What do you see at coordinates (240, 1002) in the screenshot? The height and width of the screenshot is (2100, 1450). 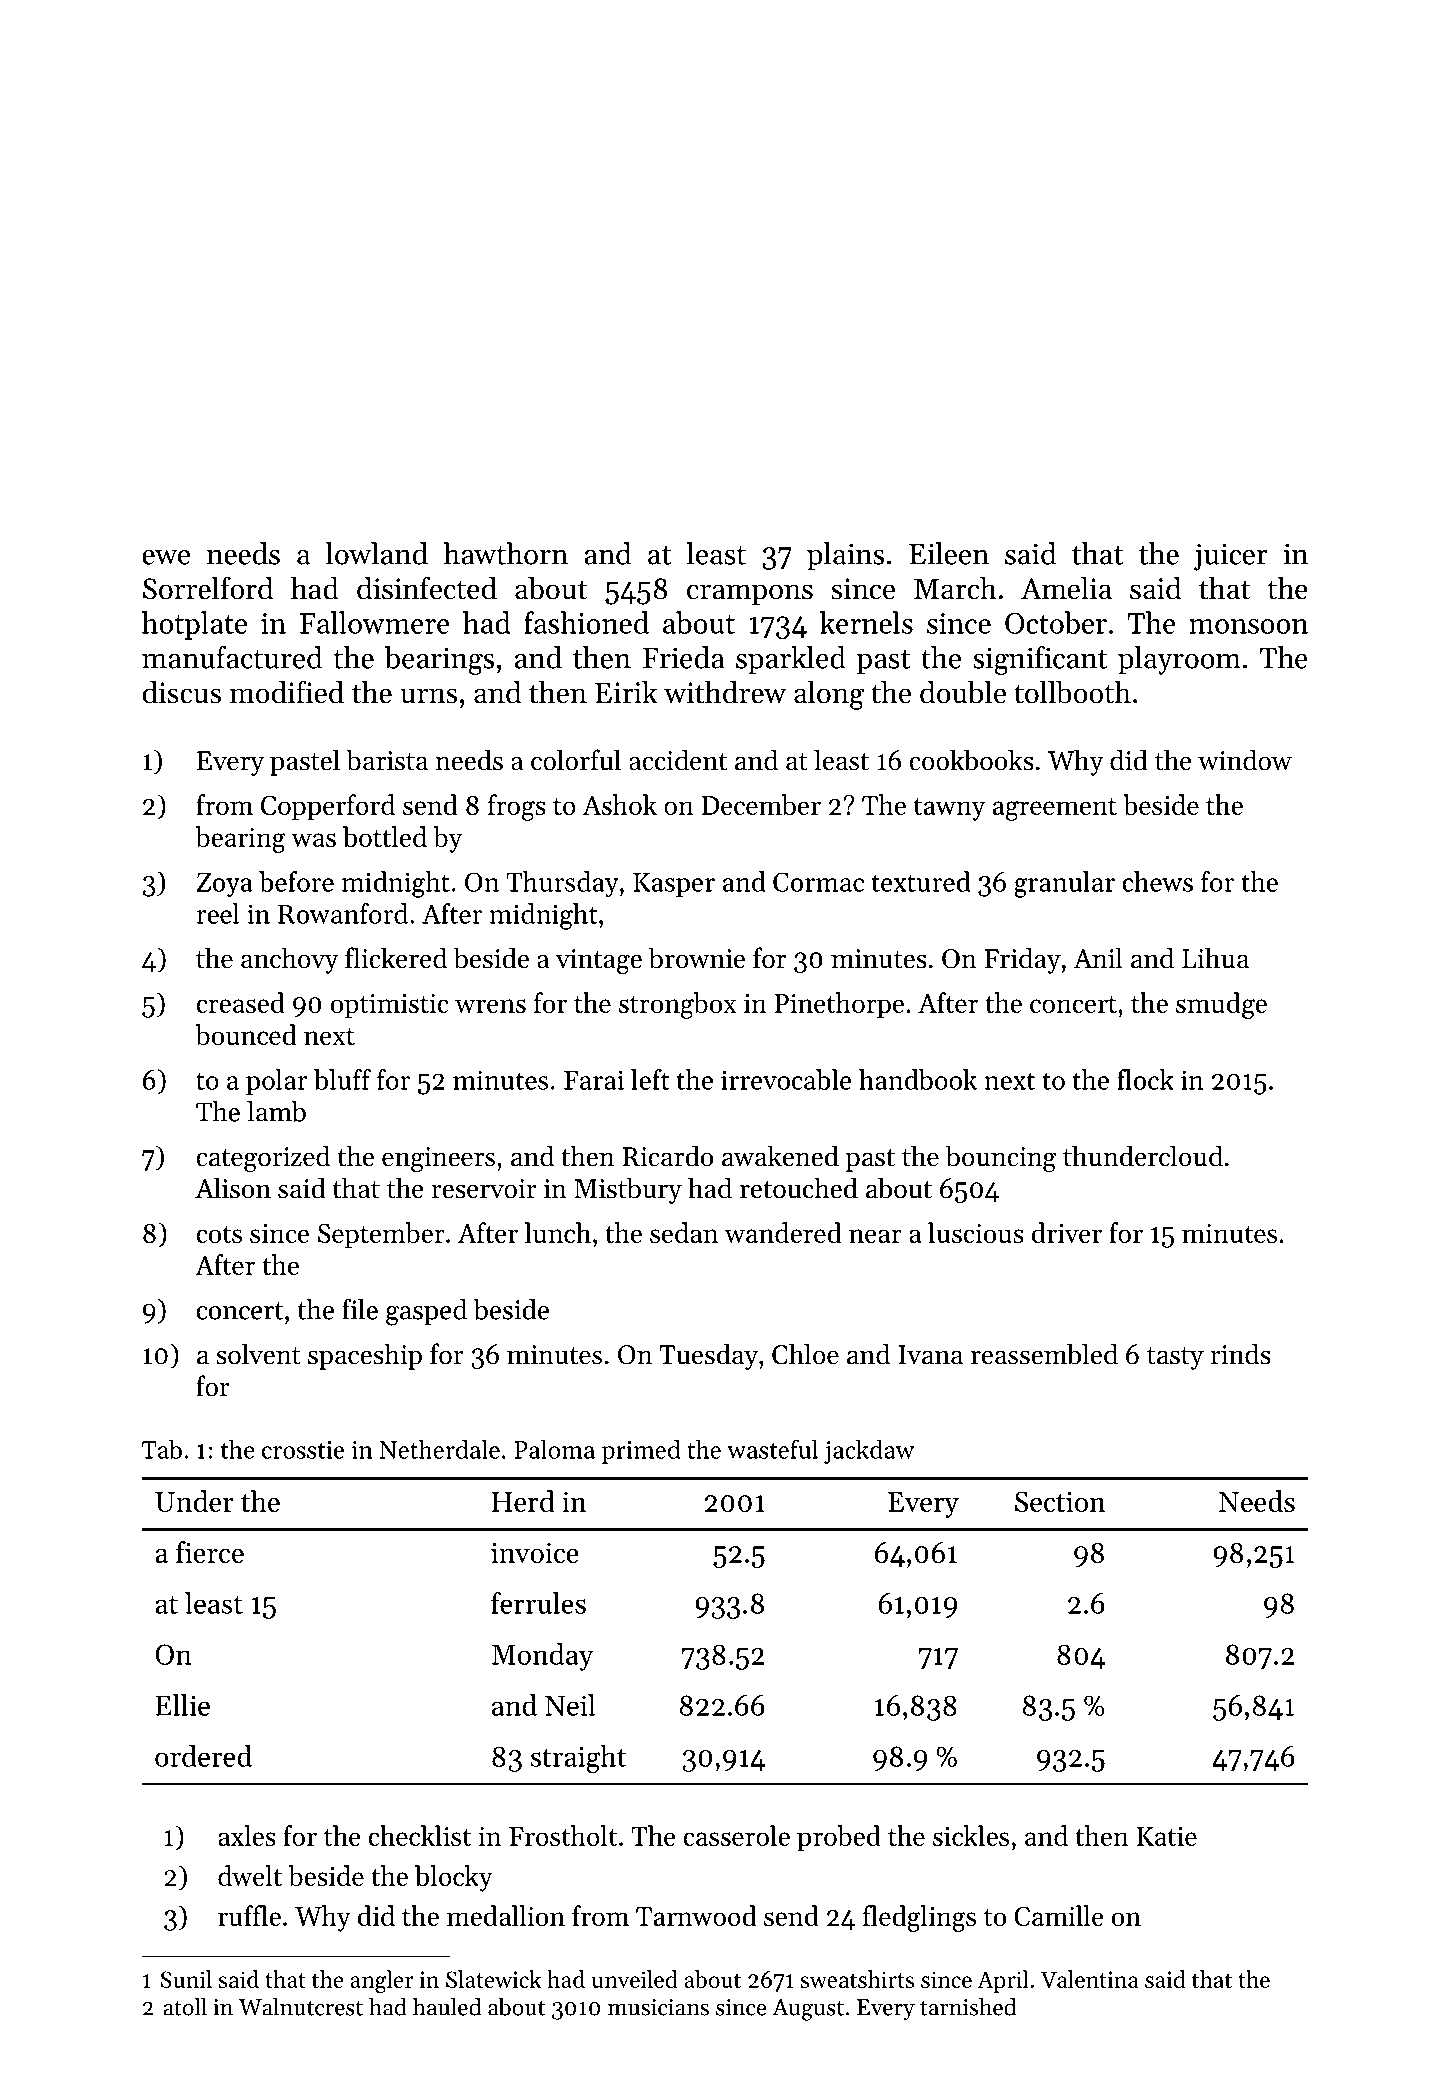 I see `creased` at bounding box center [240, 1002].
